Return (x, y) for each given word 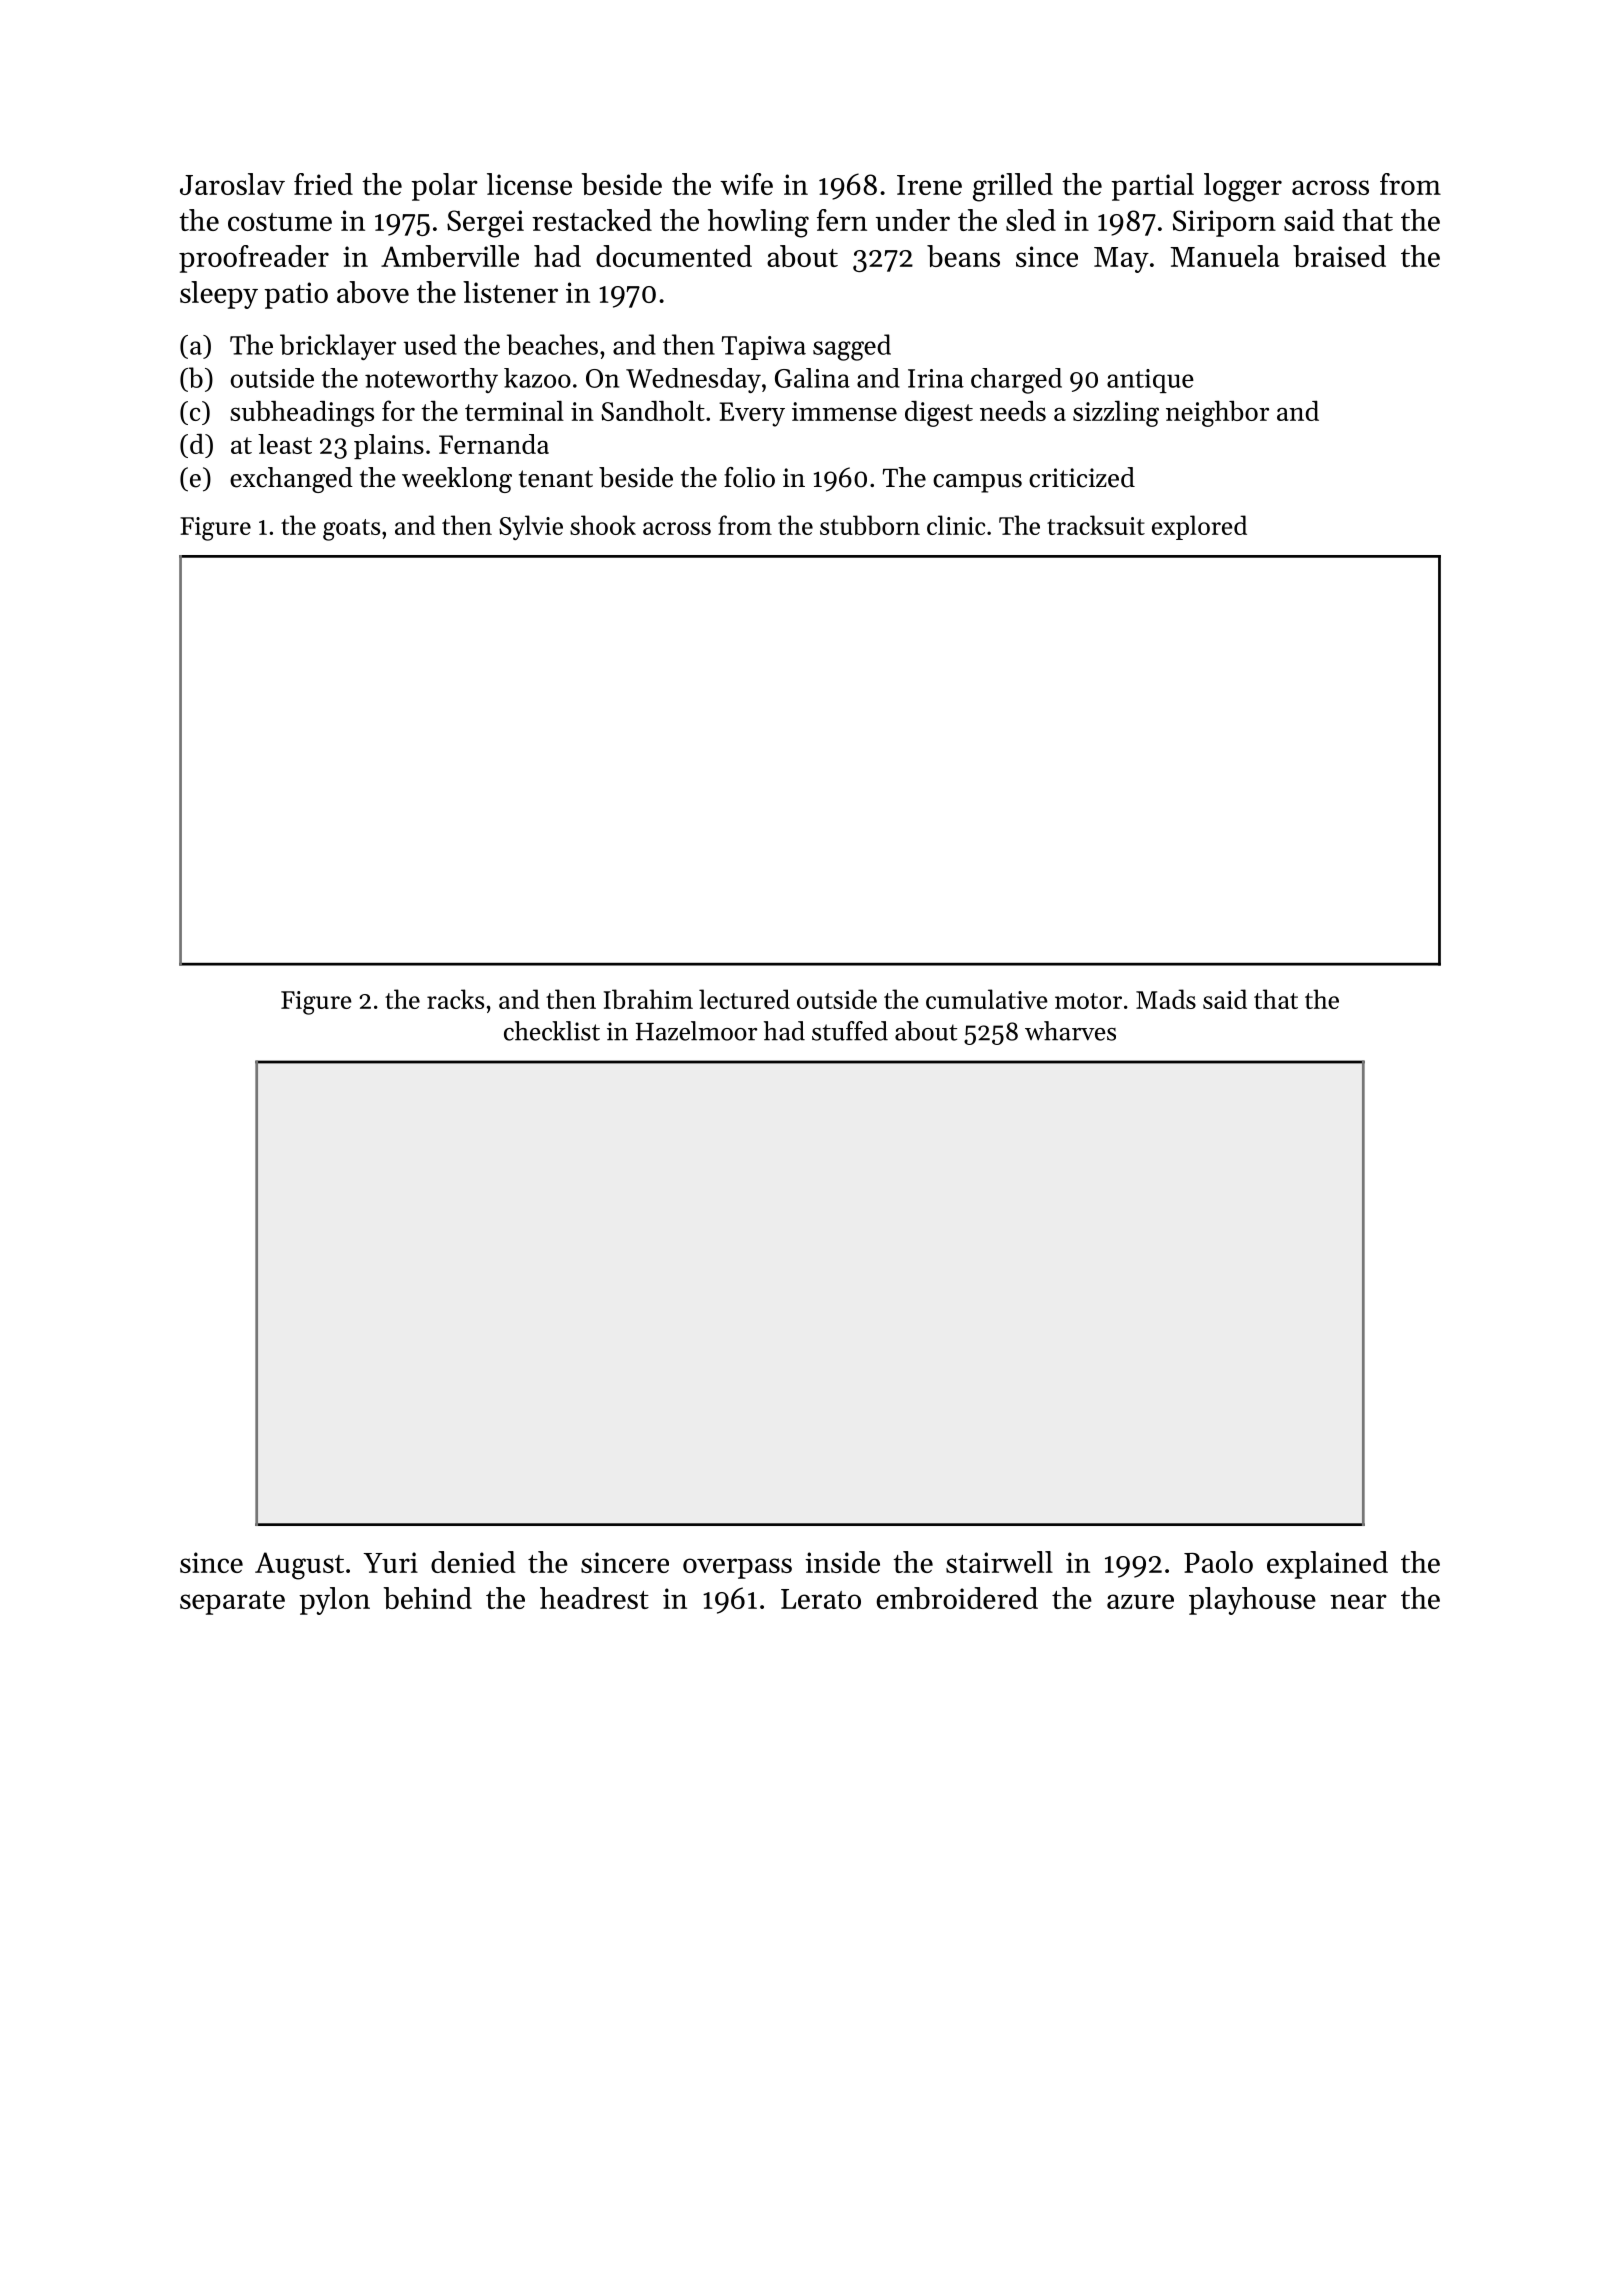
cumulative (987, 999)
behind (427, 1598)
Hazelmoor (696, 1031)
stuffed (850, 1031)
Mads (1166, 999)
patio (296, 295)
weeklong (457, 480)
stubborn (870, 525)
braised (1339, 256)
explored (1199, 527)
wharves (1070, 1031)
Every (752, 414)
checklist (552, 1031)
